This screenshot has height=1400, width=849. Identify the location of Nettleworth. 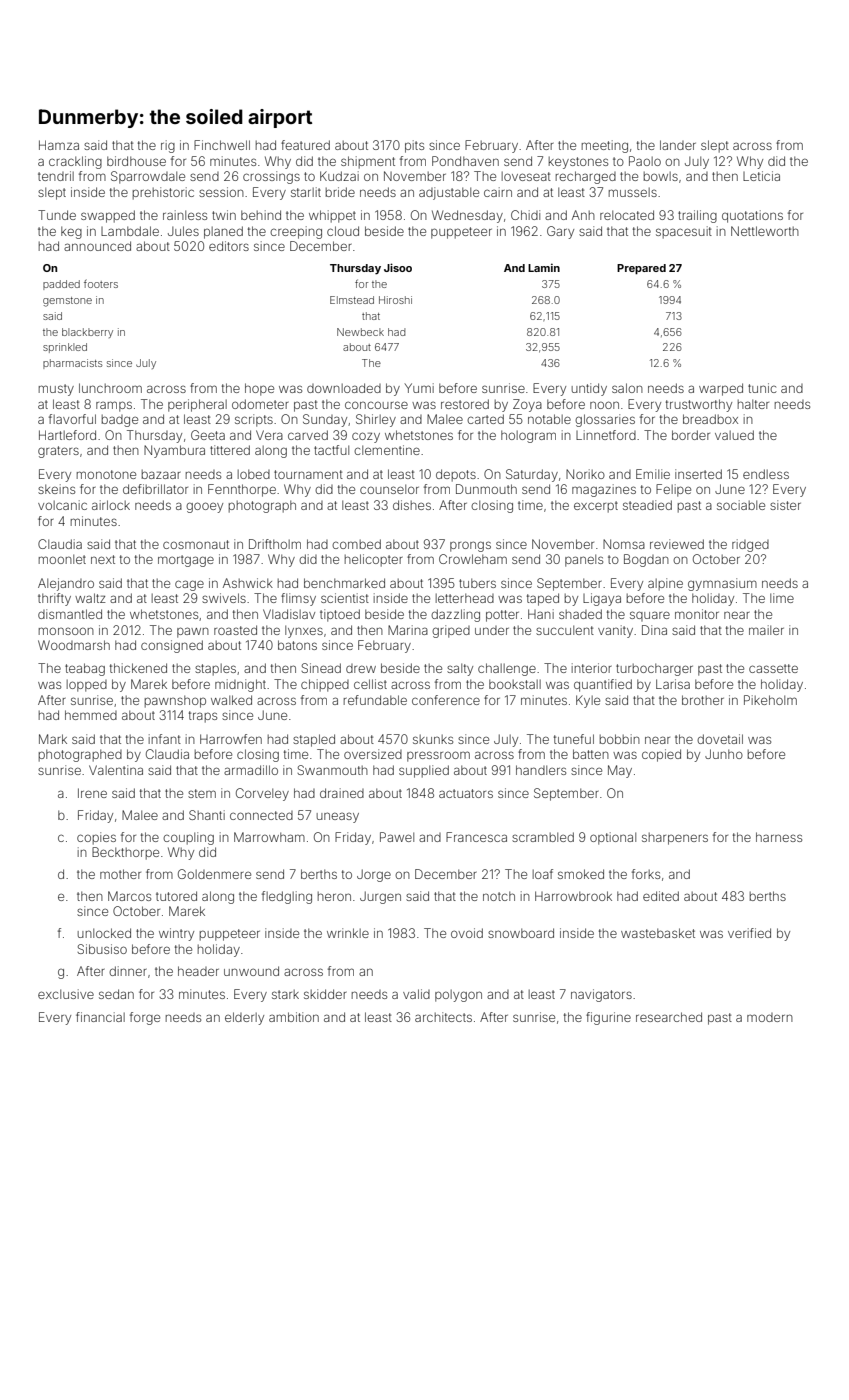
(765, 231).
